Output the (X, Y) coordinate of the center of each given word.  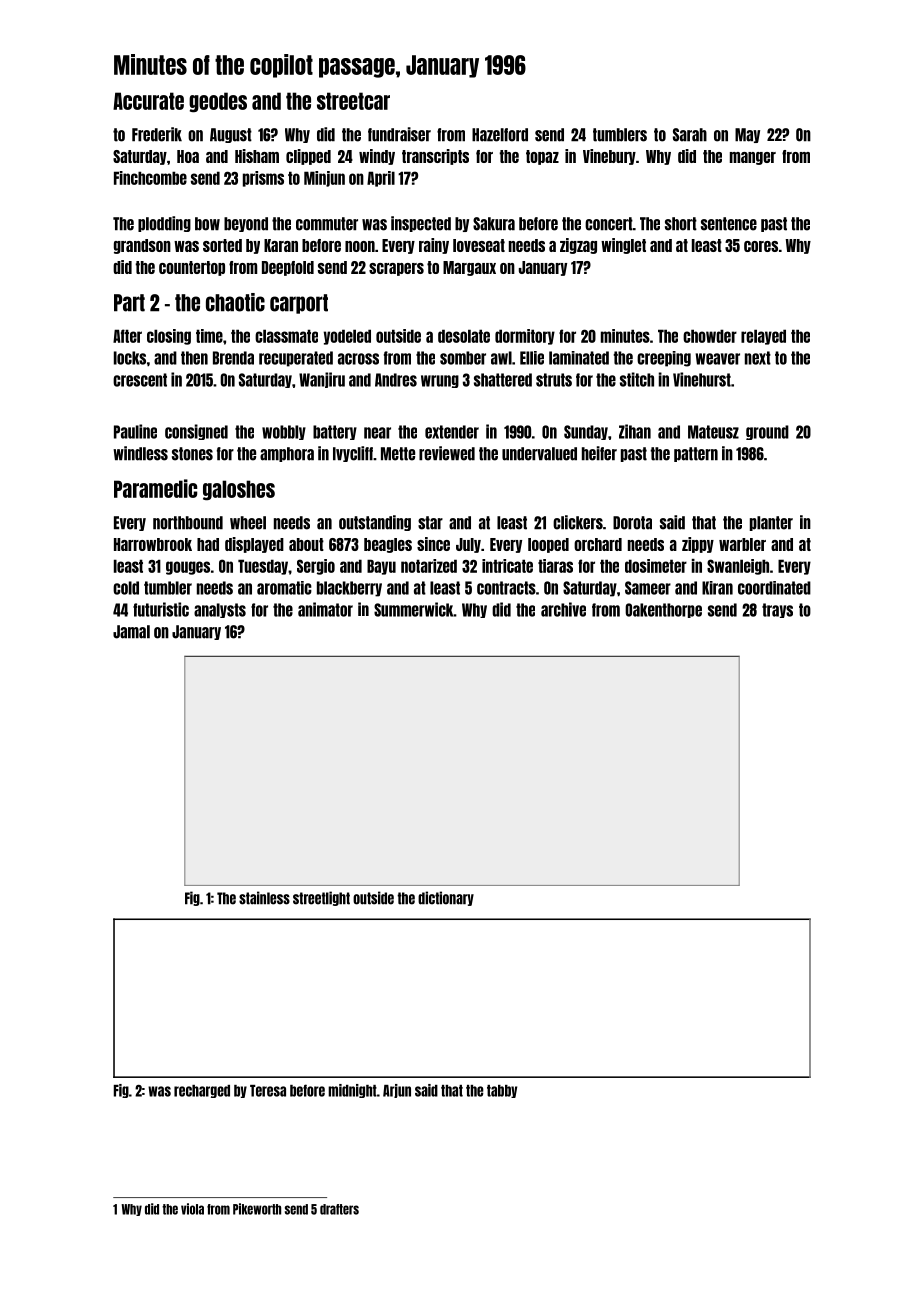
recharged (202, 1091)
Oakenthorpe (663, 610)
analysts (220, 610)
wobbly (284, 432)
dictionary (446, 898)
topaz (542, 157)
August (231, 135)
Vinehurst (702, 379)
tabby (502, 1091)
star (430, 523)
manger (753, 158)
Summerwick (414, 609)
